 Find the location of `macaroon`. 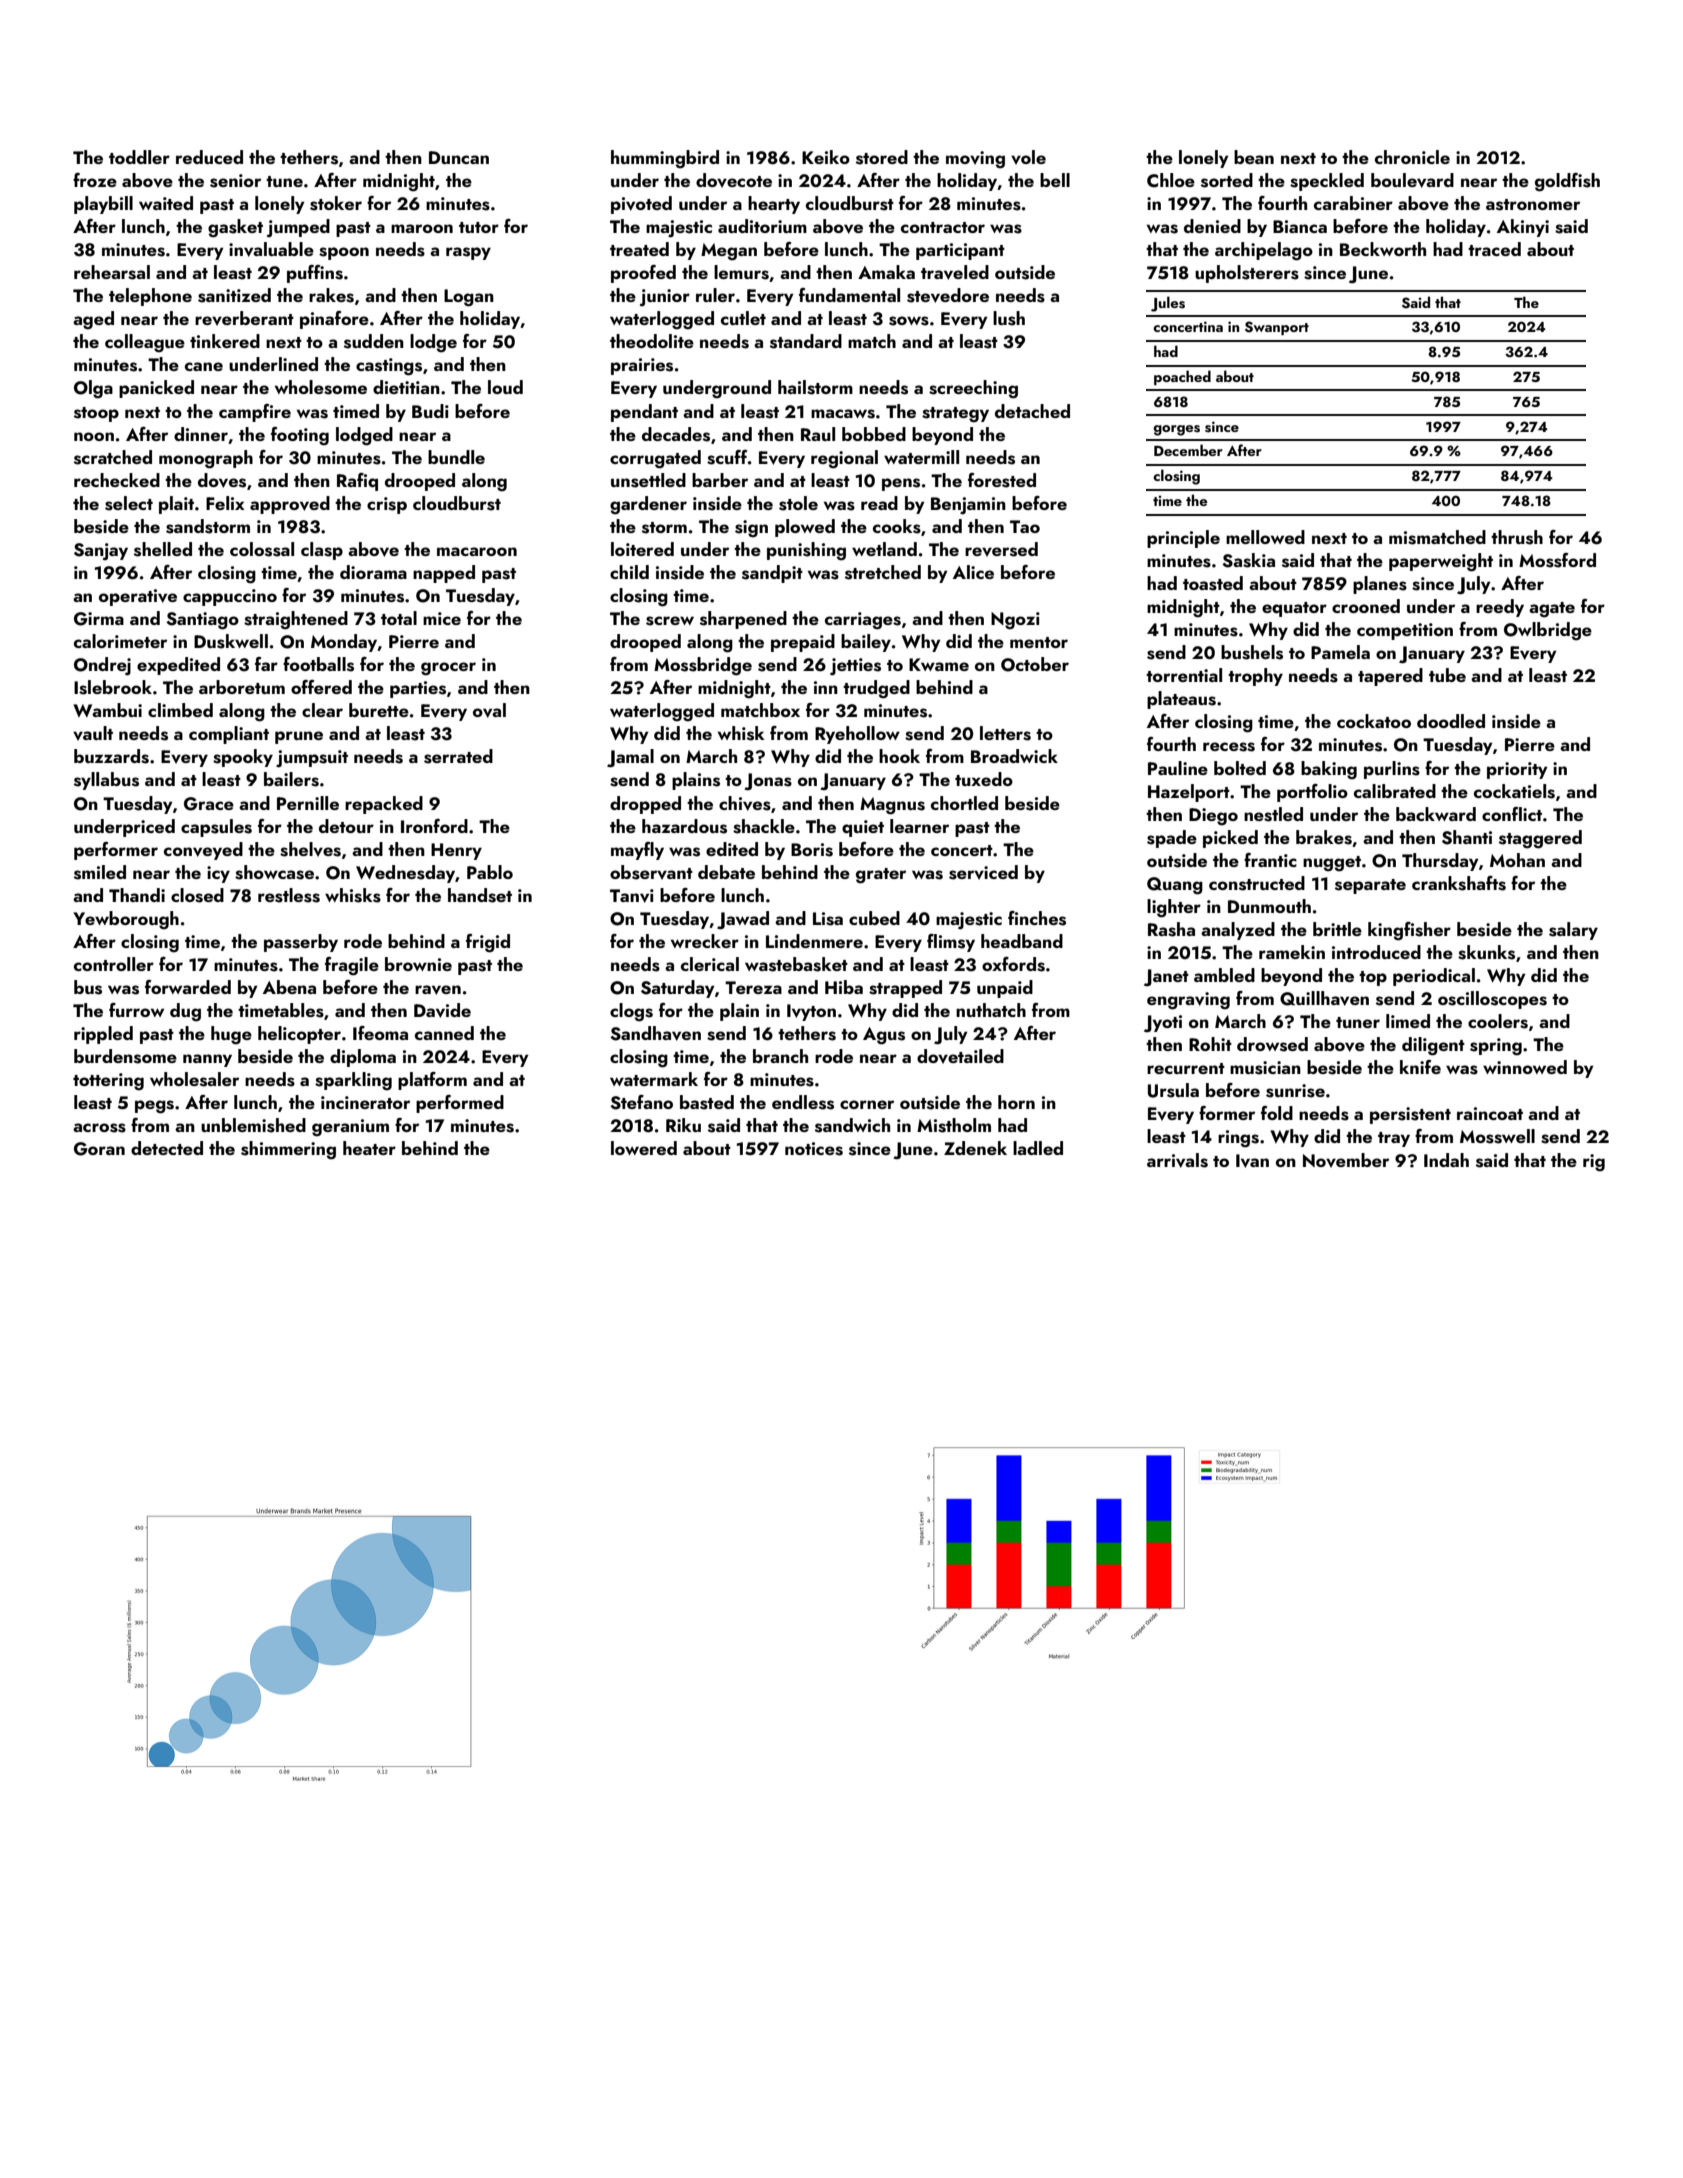

macaroon is located at coordinates (477, 551).
